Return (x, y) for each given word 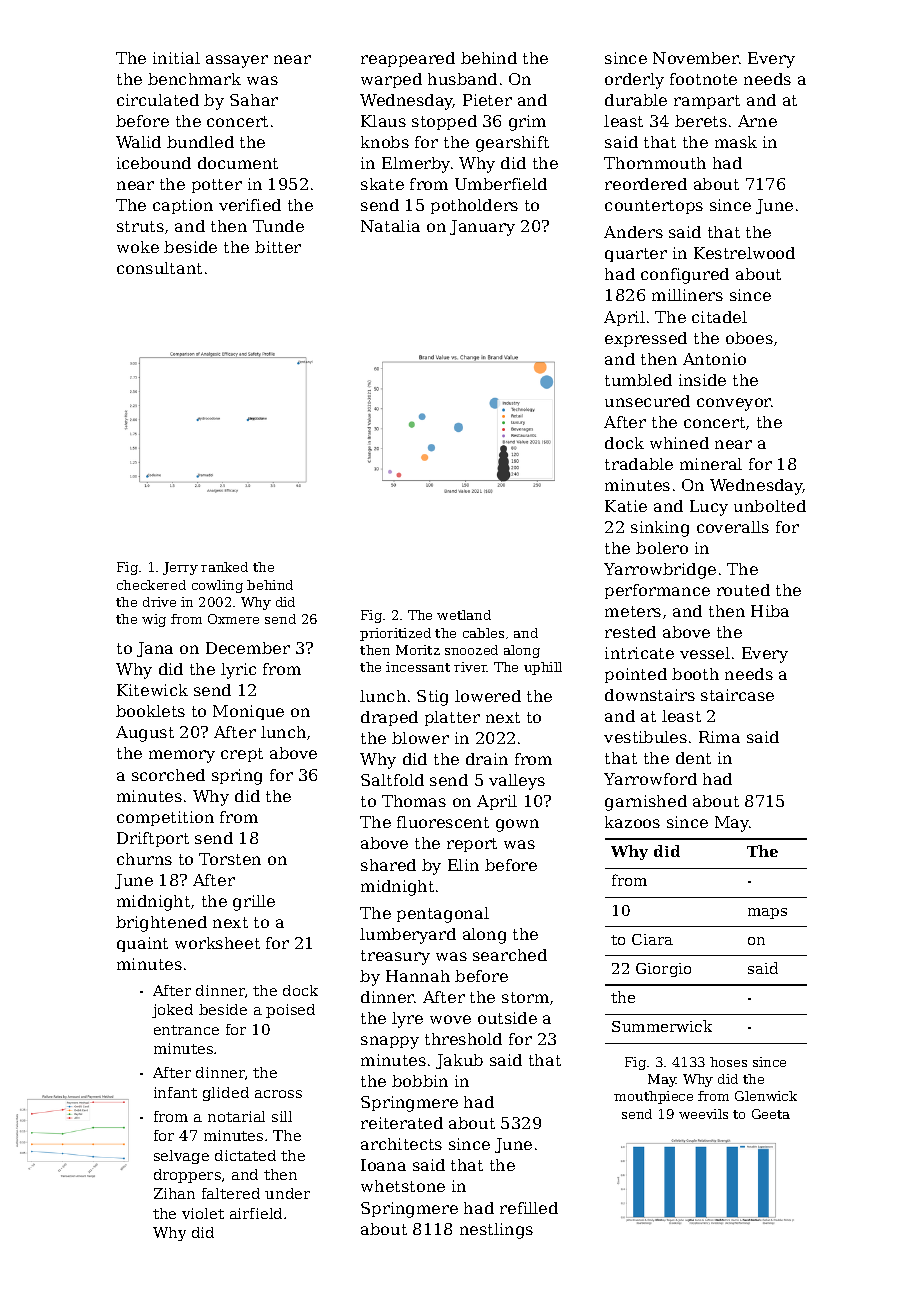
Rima (719, 737)
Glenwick (766, 1096)
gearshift (512, 144)
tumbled (638, 380)
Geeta (771, 1114)
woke (138, 247)
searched (510, 955)
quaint (142, 944)
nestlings (496, 1231)
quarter (636, 255)
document (238, 163)
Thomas (414, 801)
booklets (150, 711)
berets (701, 121)
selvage (181, 1157)
